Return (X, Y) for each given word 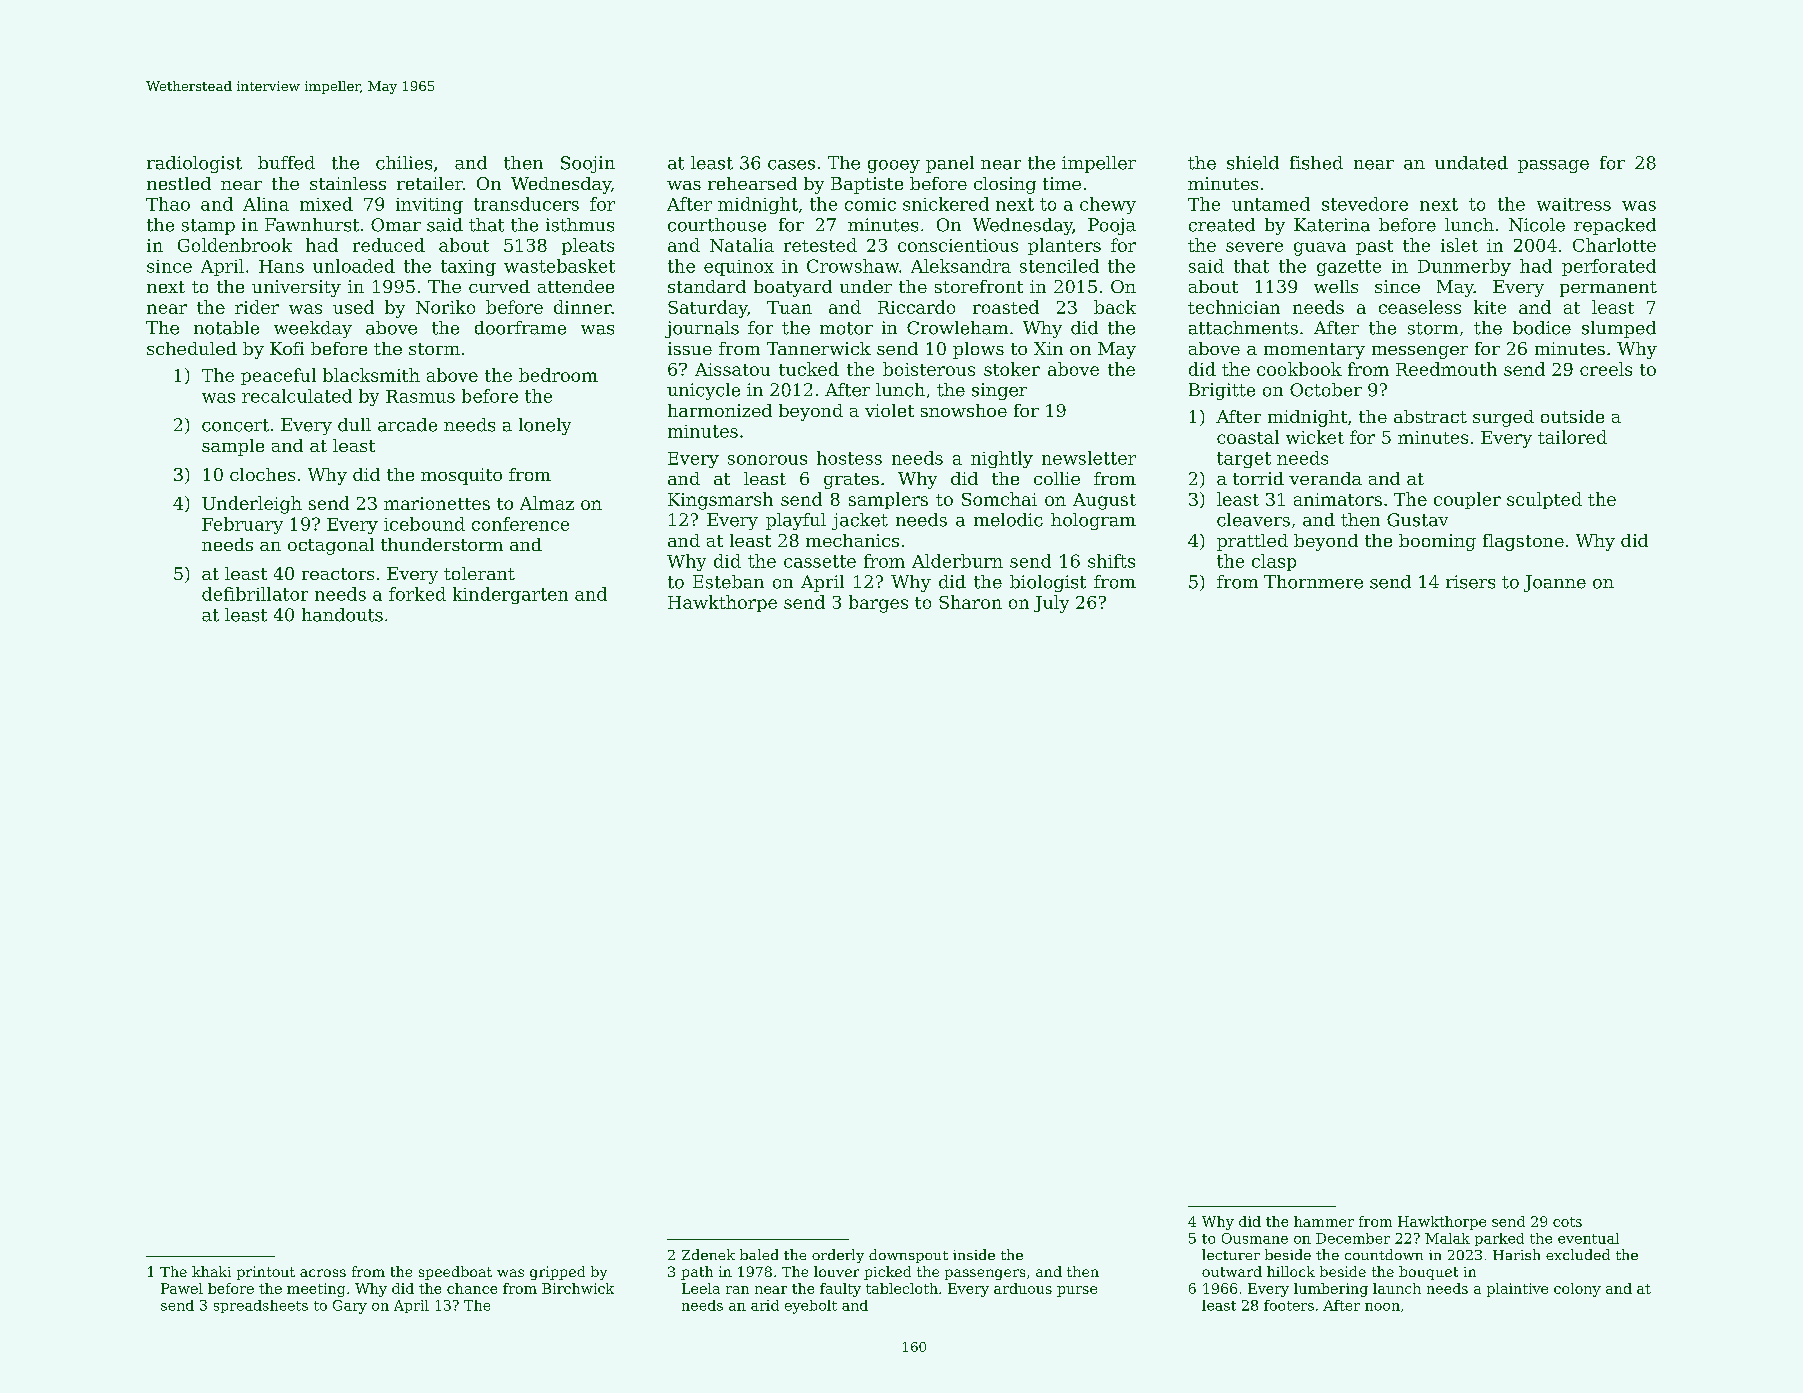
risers (1470, 582)
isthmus (580, 225)
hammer (1324, 1221)
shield (1253, 163)
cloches (262, 474)
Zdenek (708, 1254)
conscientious (958, 245)
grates (851, 481)
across (323, 1273)
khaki (211, 1271)
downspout (908, 1256)
